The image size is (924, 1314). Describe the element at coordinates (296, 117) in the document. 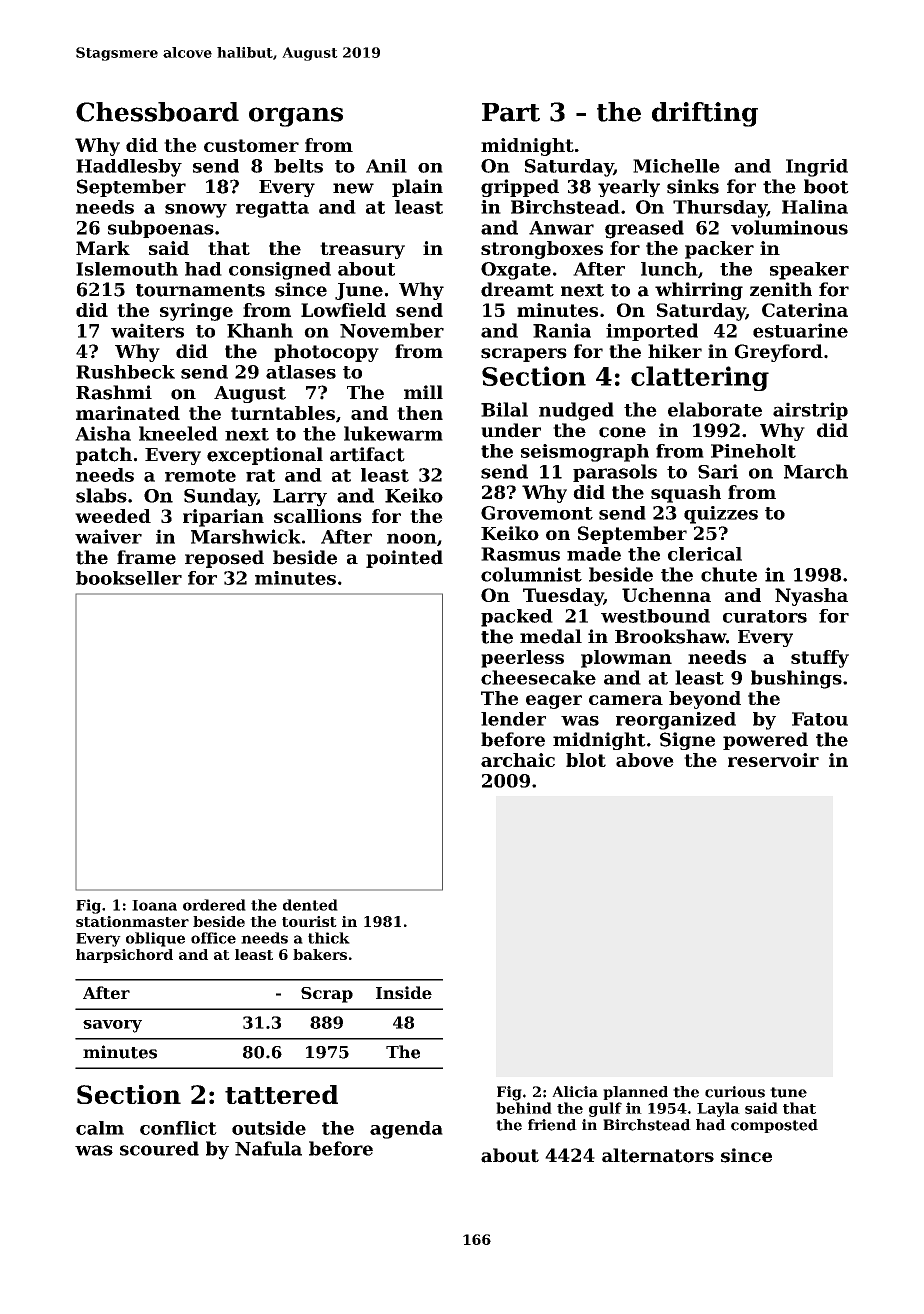

I see `organs` at that location.
